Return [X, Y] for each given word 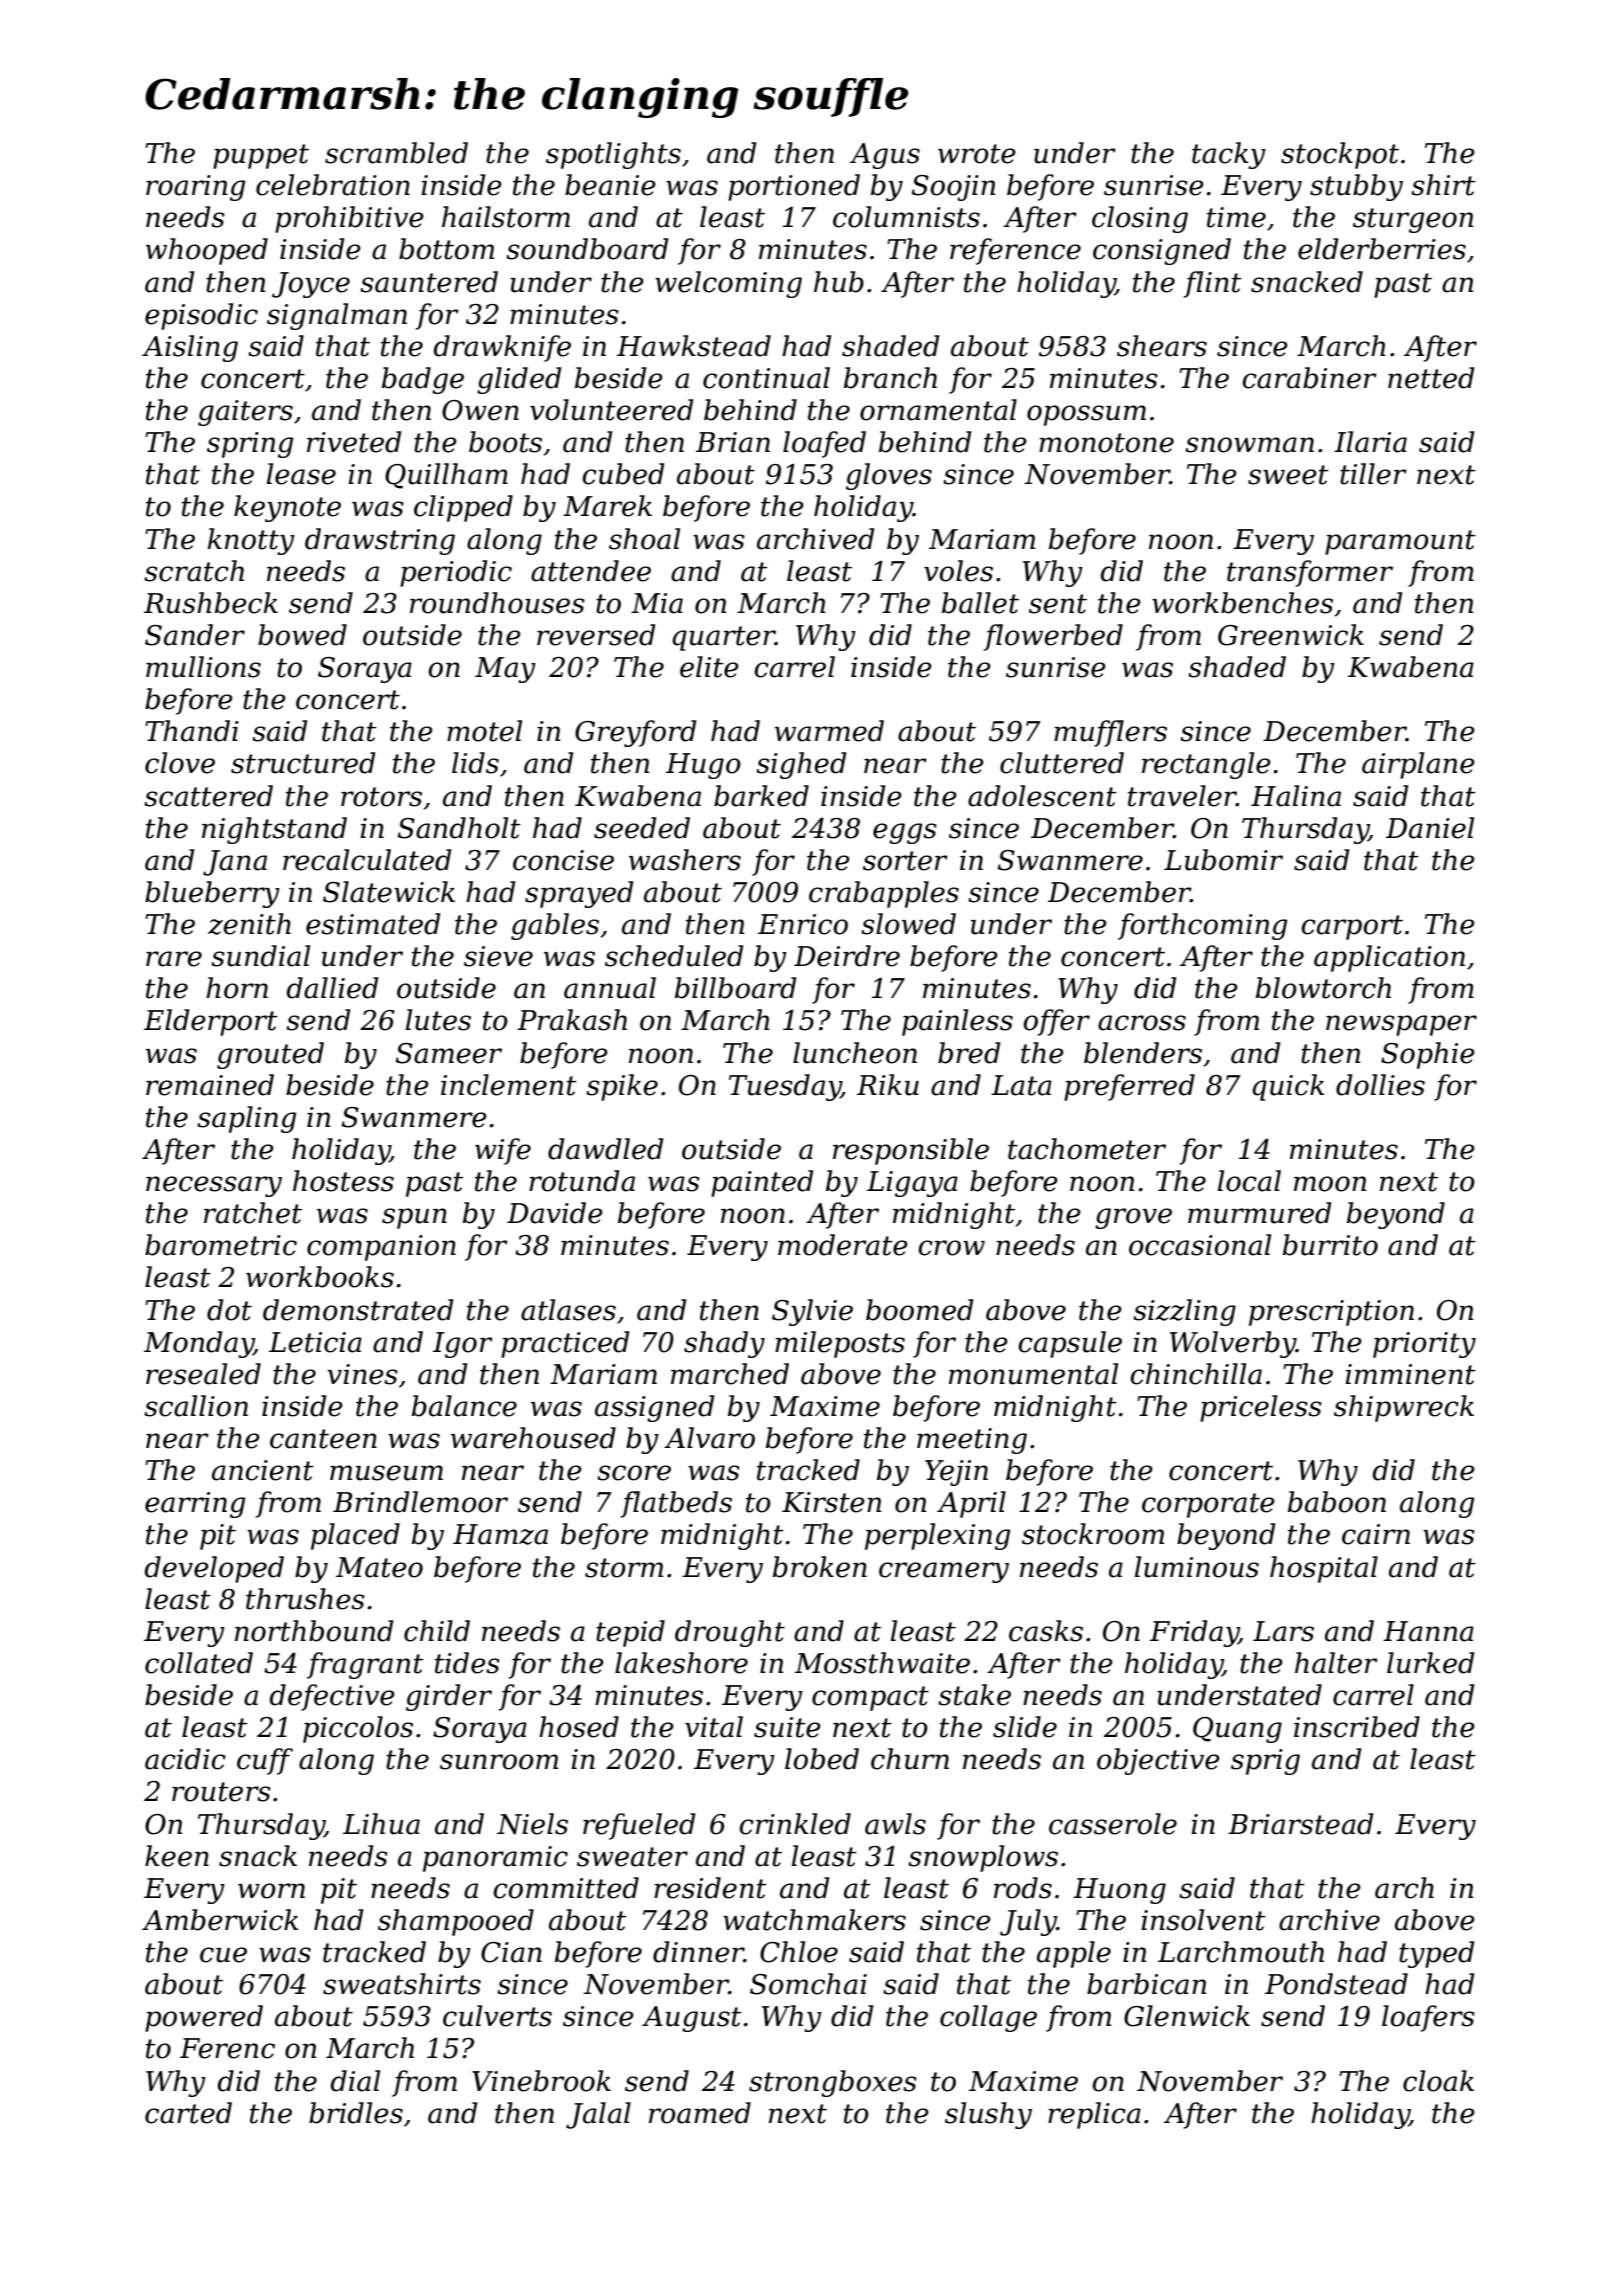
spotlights [613, 155]
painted [762, 1183]
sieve [498, 956]
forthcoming [1202, 926]
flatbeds [676, 1504]
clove [180, 763]
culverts [497, 2016]
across [1142, 1023]
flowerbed [1053, 637]
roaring [195, 188]
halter [1336, 1663]
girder [449, 1697]
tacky [1229, 155]
